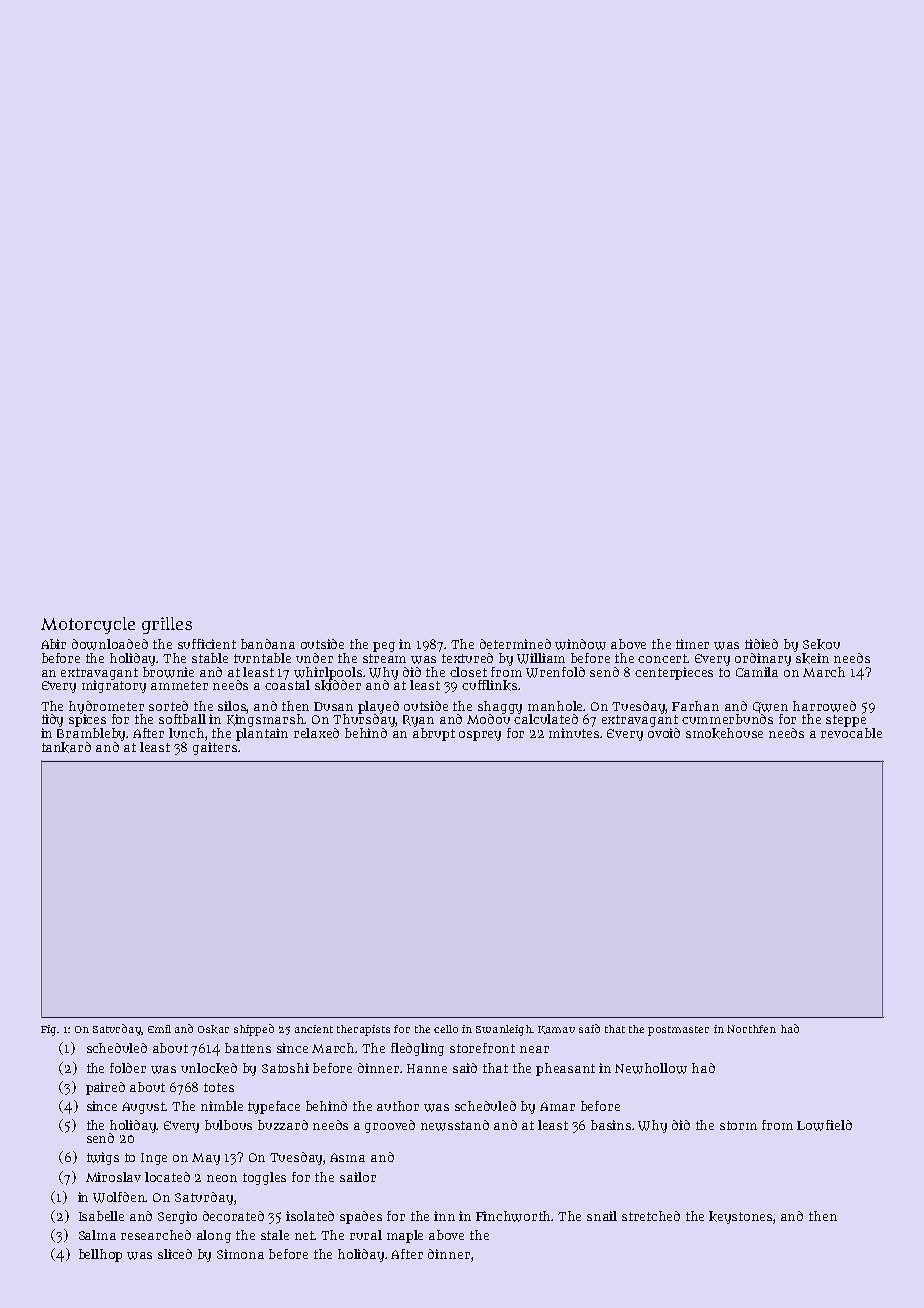  What do you see at coordinates (213, 1029) in the document?
I see `Oskar` at bounding box center [213, 1029].
